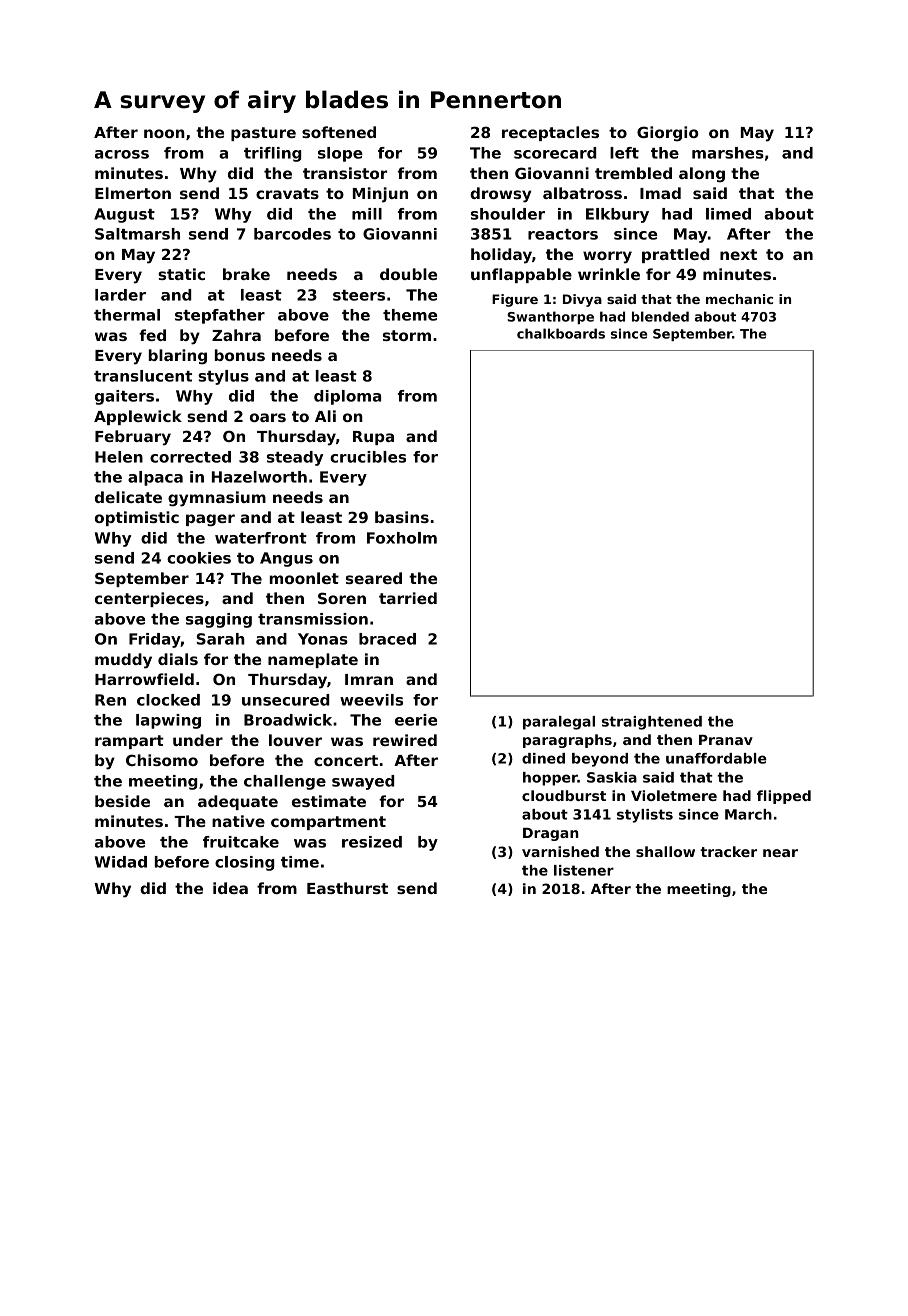 The height and width of the image is (1316, 908). Describe the element at coordinates (164, 133) in the image. I see `noon` at that location.
